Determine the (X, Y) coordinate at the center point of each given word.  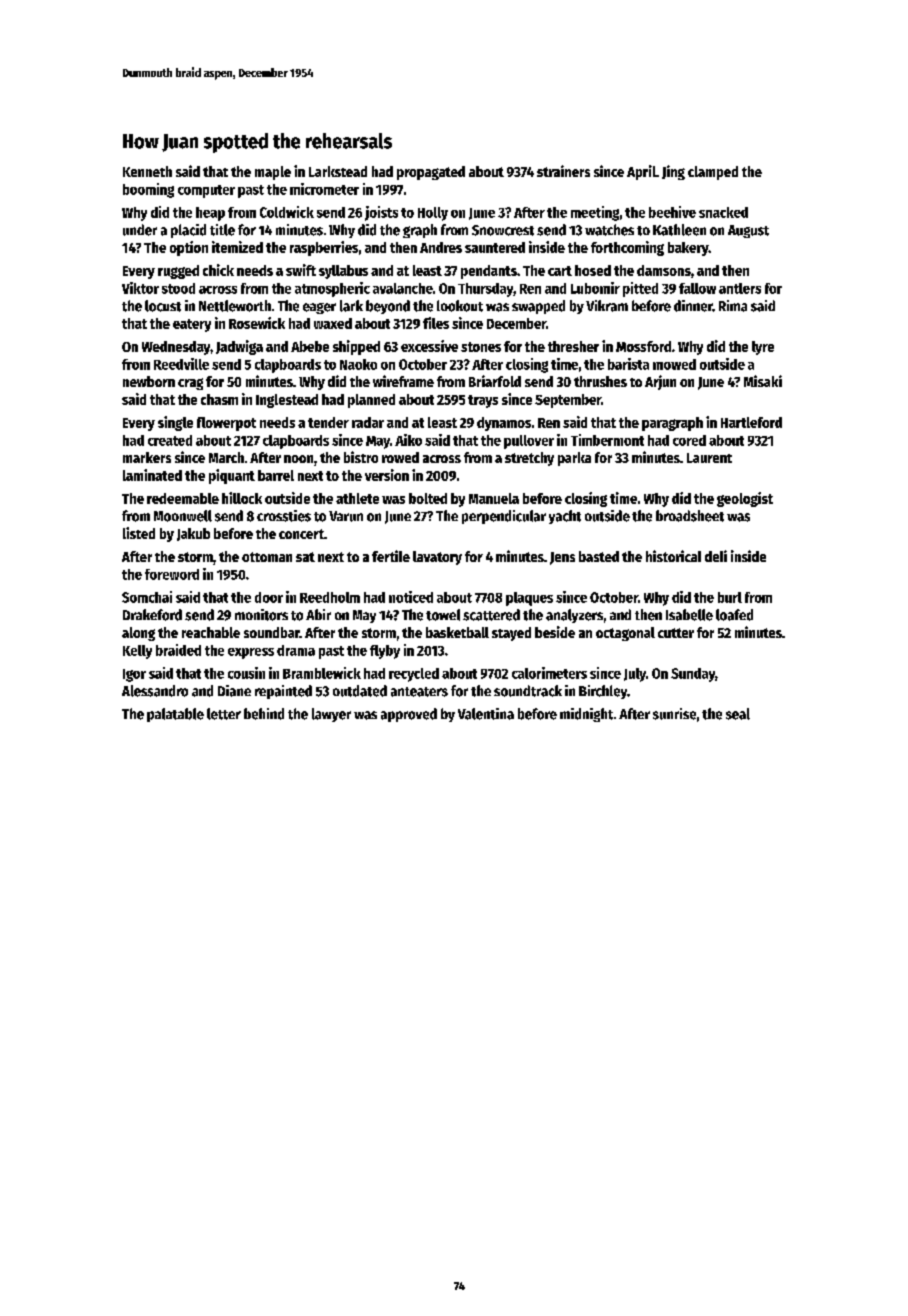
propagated (431, 173)
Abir (318, 614)
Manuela (494, 498)
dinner (693, 306)
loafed (734, 615)
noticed (411, 597)
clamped (713, 173)
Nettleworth (235, 306)
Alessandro (155, 691)
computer (206, 191)
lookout (460, 306)
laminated (152, 475)
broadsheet (690, 516)
